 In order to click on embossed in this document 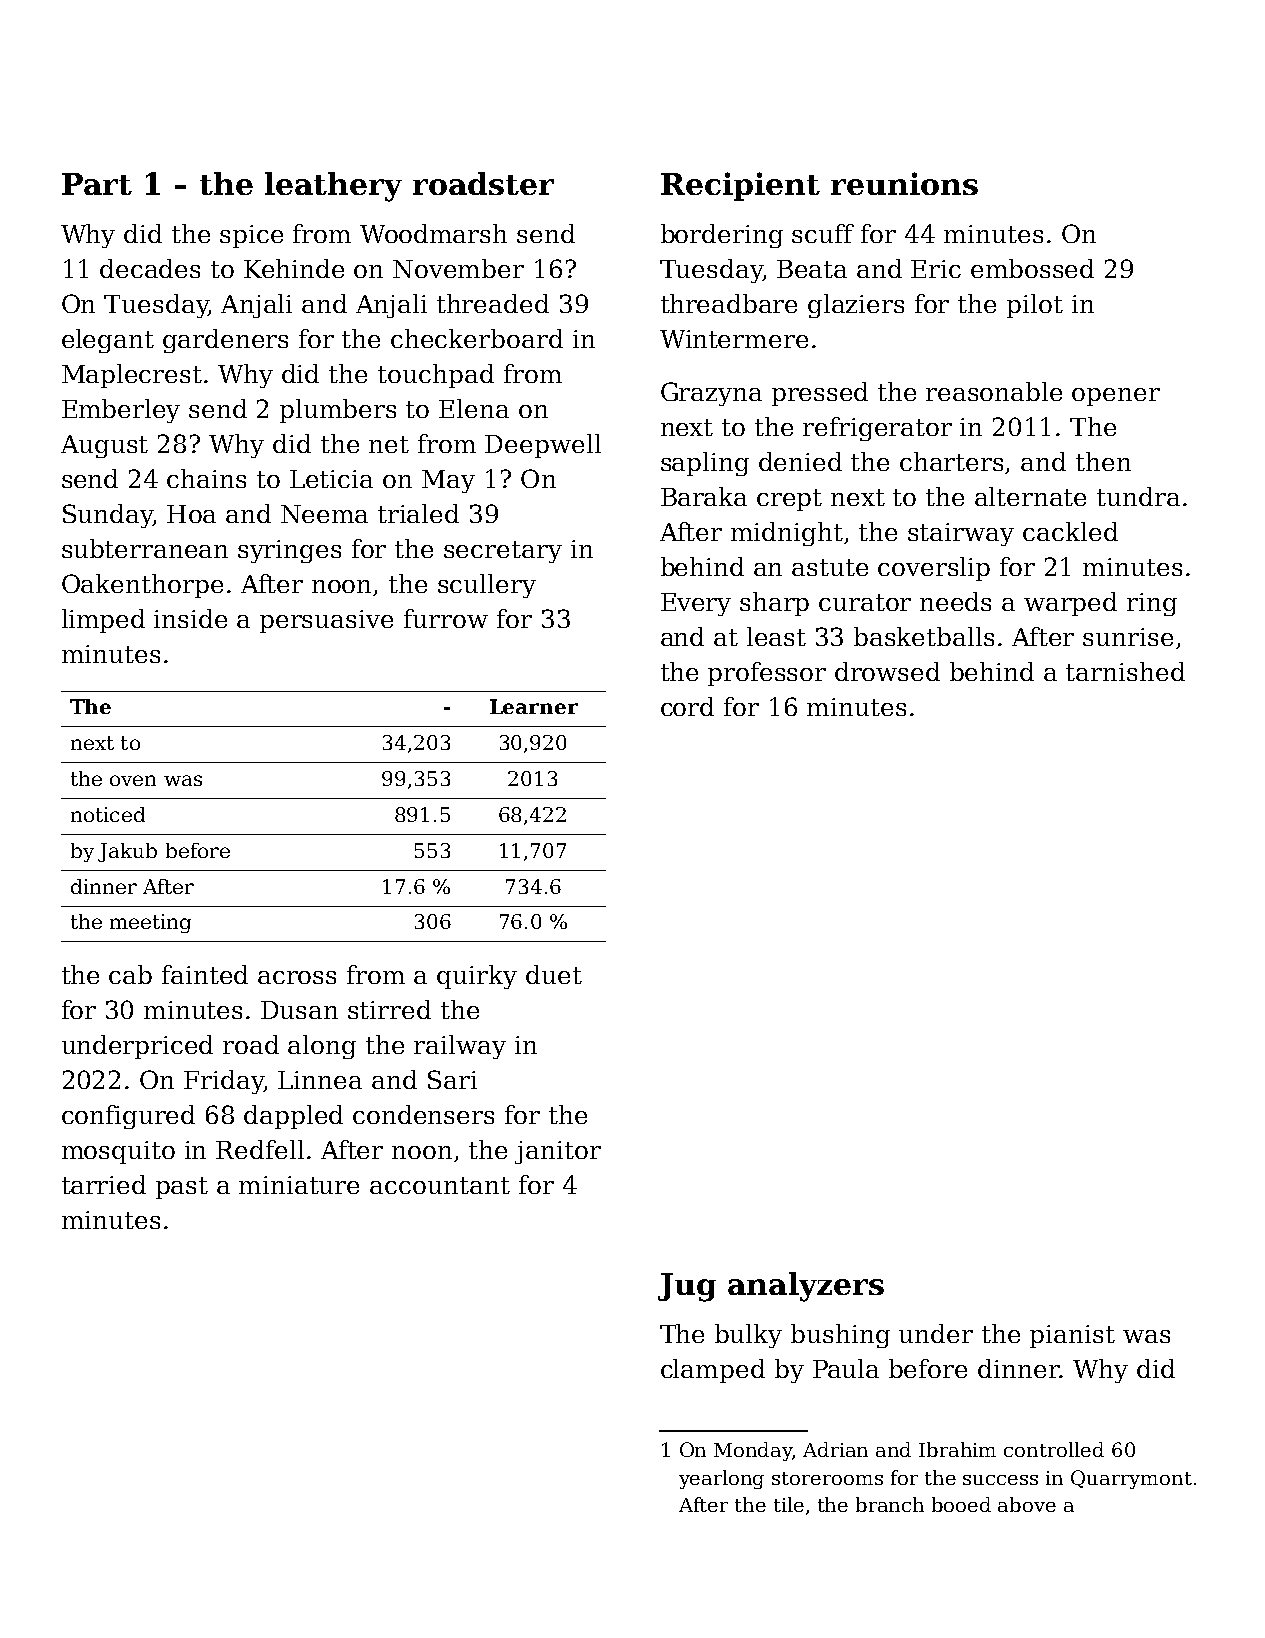, I will do `click(1032, 268)`.
